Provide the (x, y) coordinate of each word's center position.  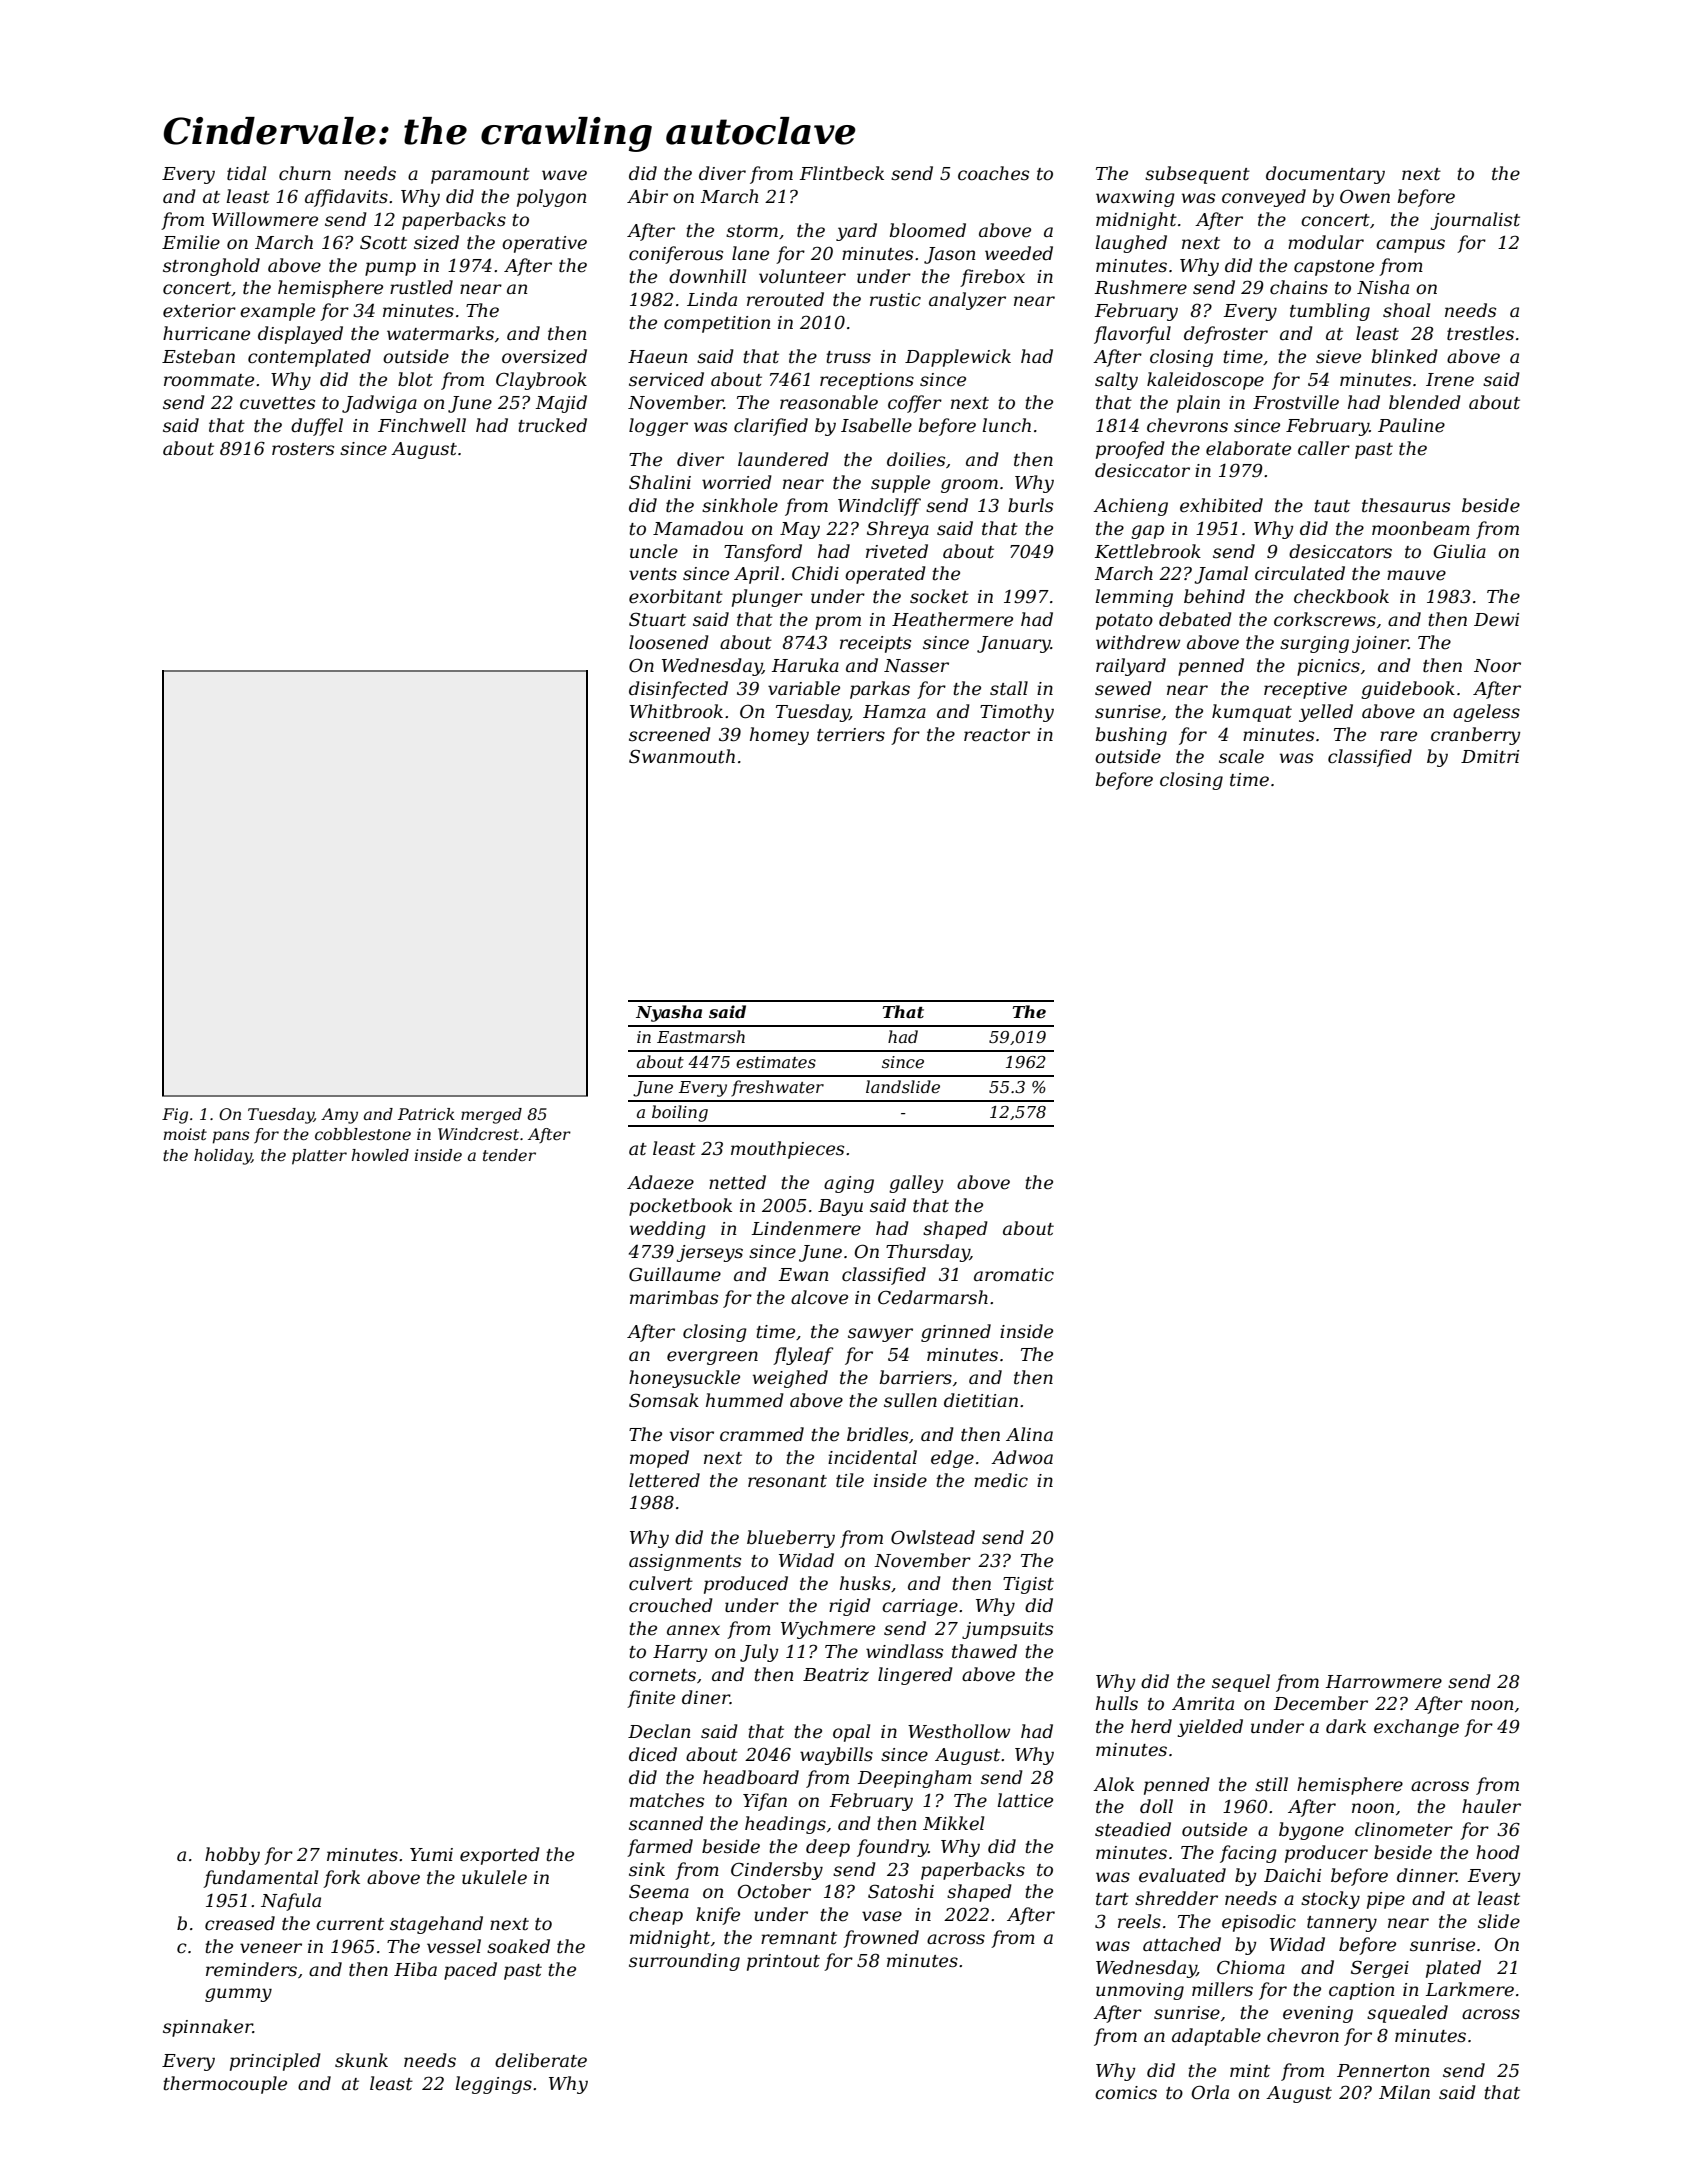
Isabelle (876, 425)
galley (916, 1184)
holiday (223, 1157)
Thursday (928, 1253)
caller (1324, 448)
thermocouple (225, 2085)
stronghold (211, 267)
